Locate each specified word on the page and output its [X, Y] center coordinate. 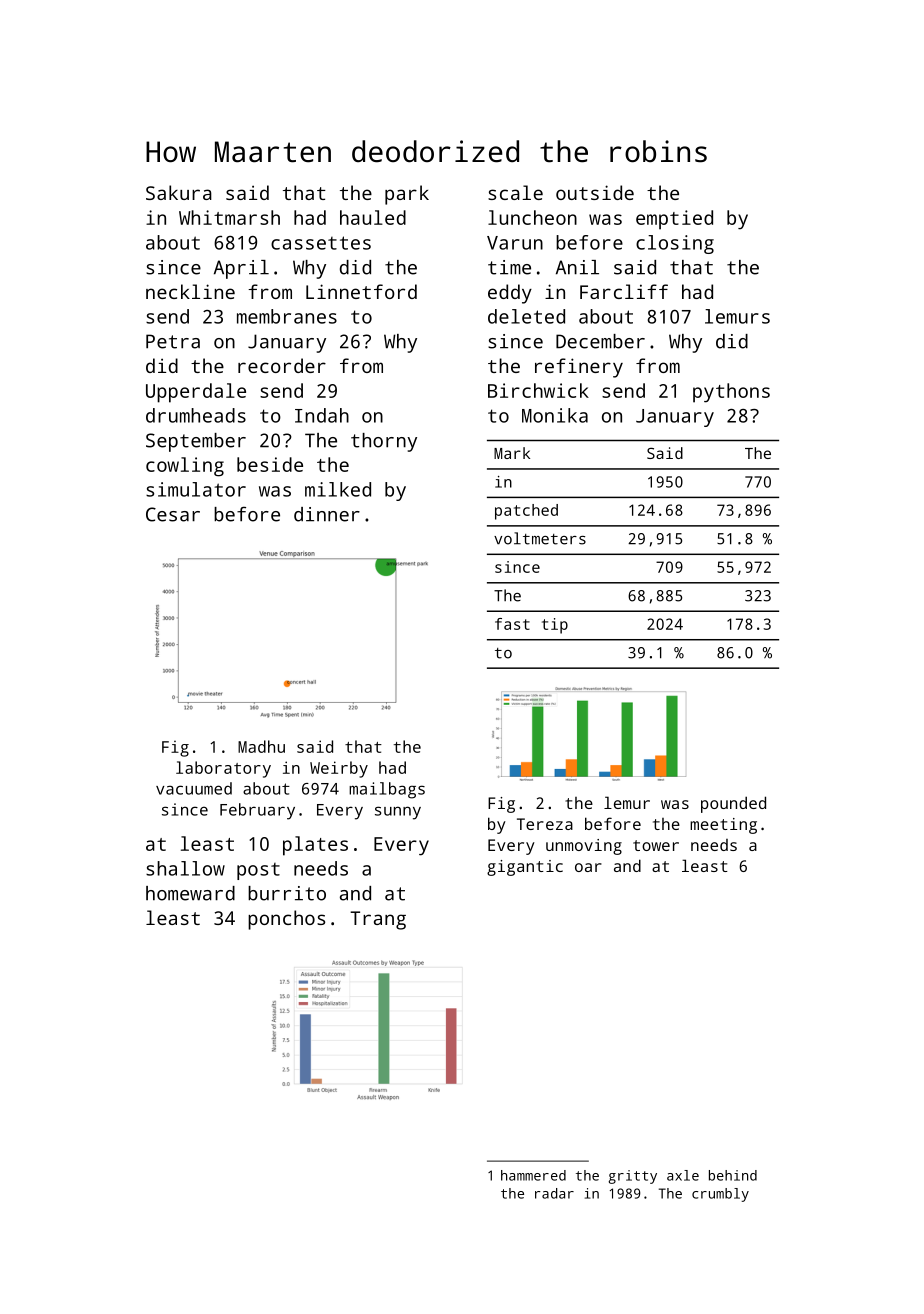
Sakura [179, 192]
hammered [533, 1175]
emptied [674, 220]
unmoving [584, 847]
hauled [373, 217]
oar [588, 867]
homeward [190, 893]
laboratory [223, 769]
